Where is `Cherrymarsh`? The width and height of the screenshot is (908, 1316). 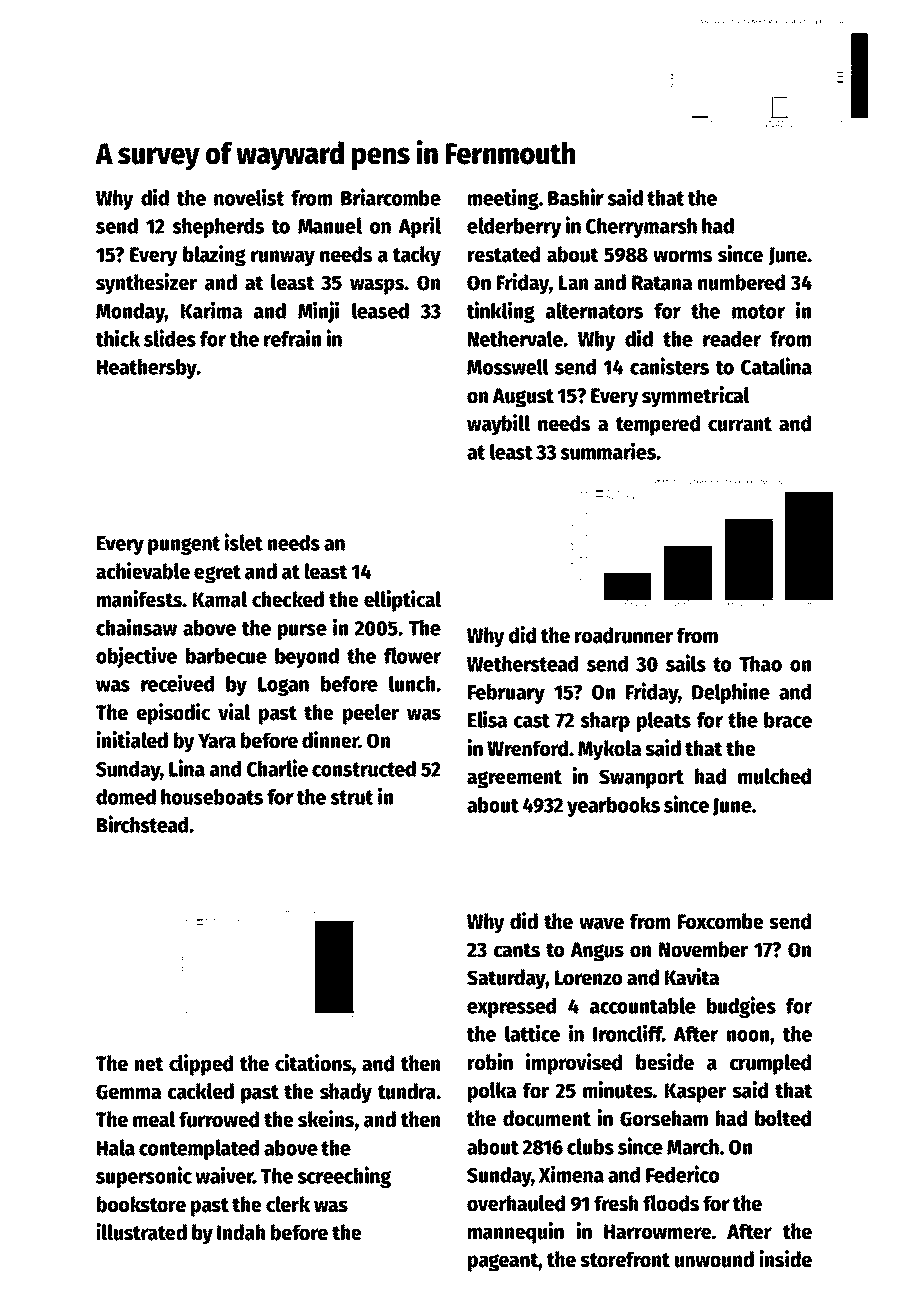 Cherrymarsh is located at coordinates (641, 227).
